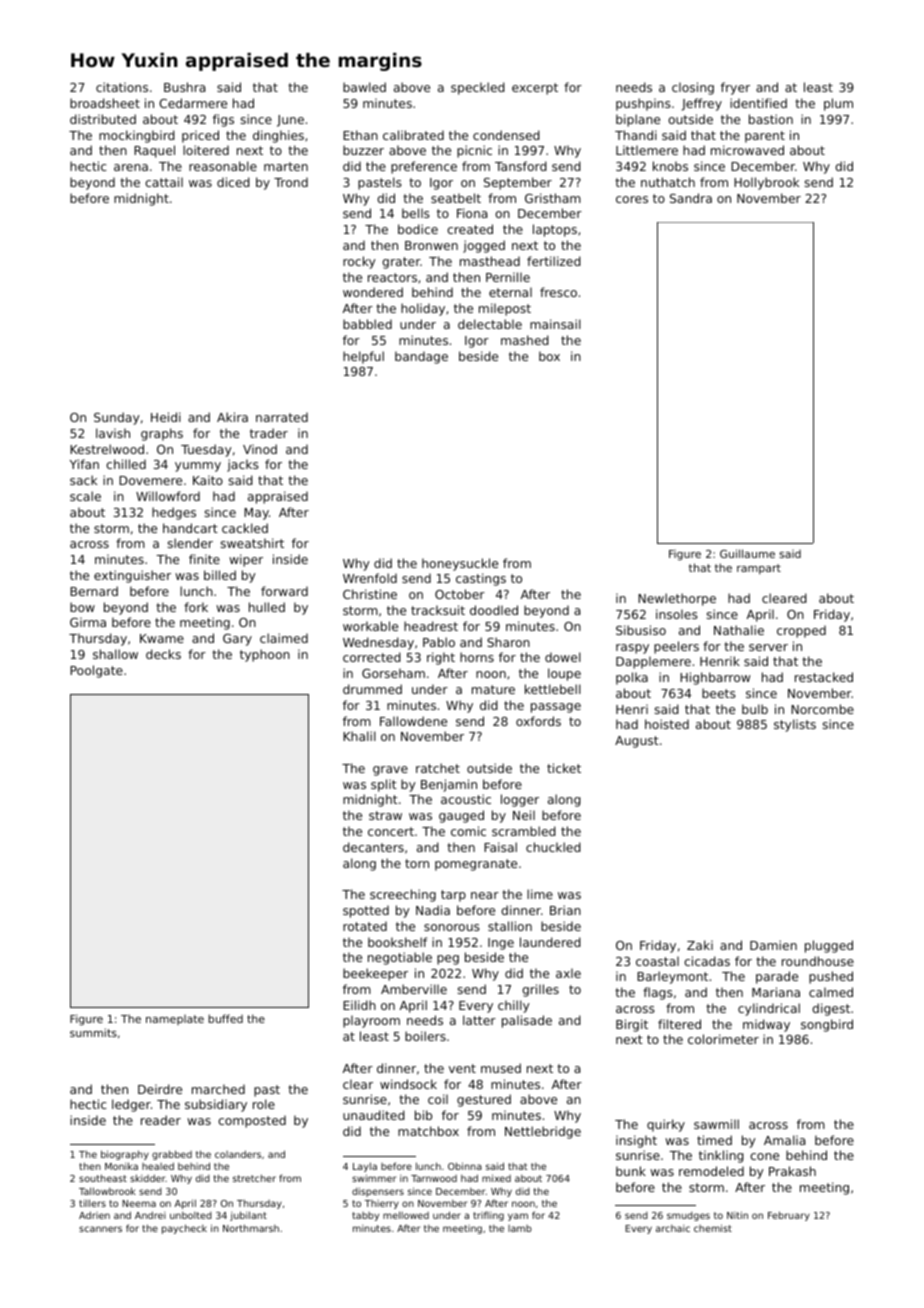  What do you see at coordinates (363, 357) in the document?
I see `helpful` at bounding box center [363, 357].
